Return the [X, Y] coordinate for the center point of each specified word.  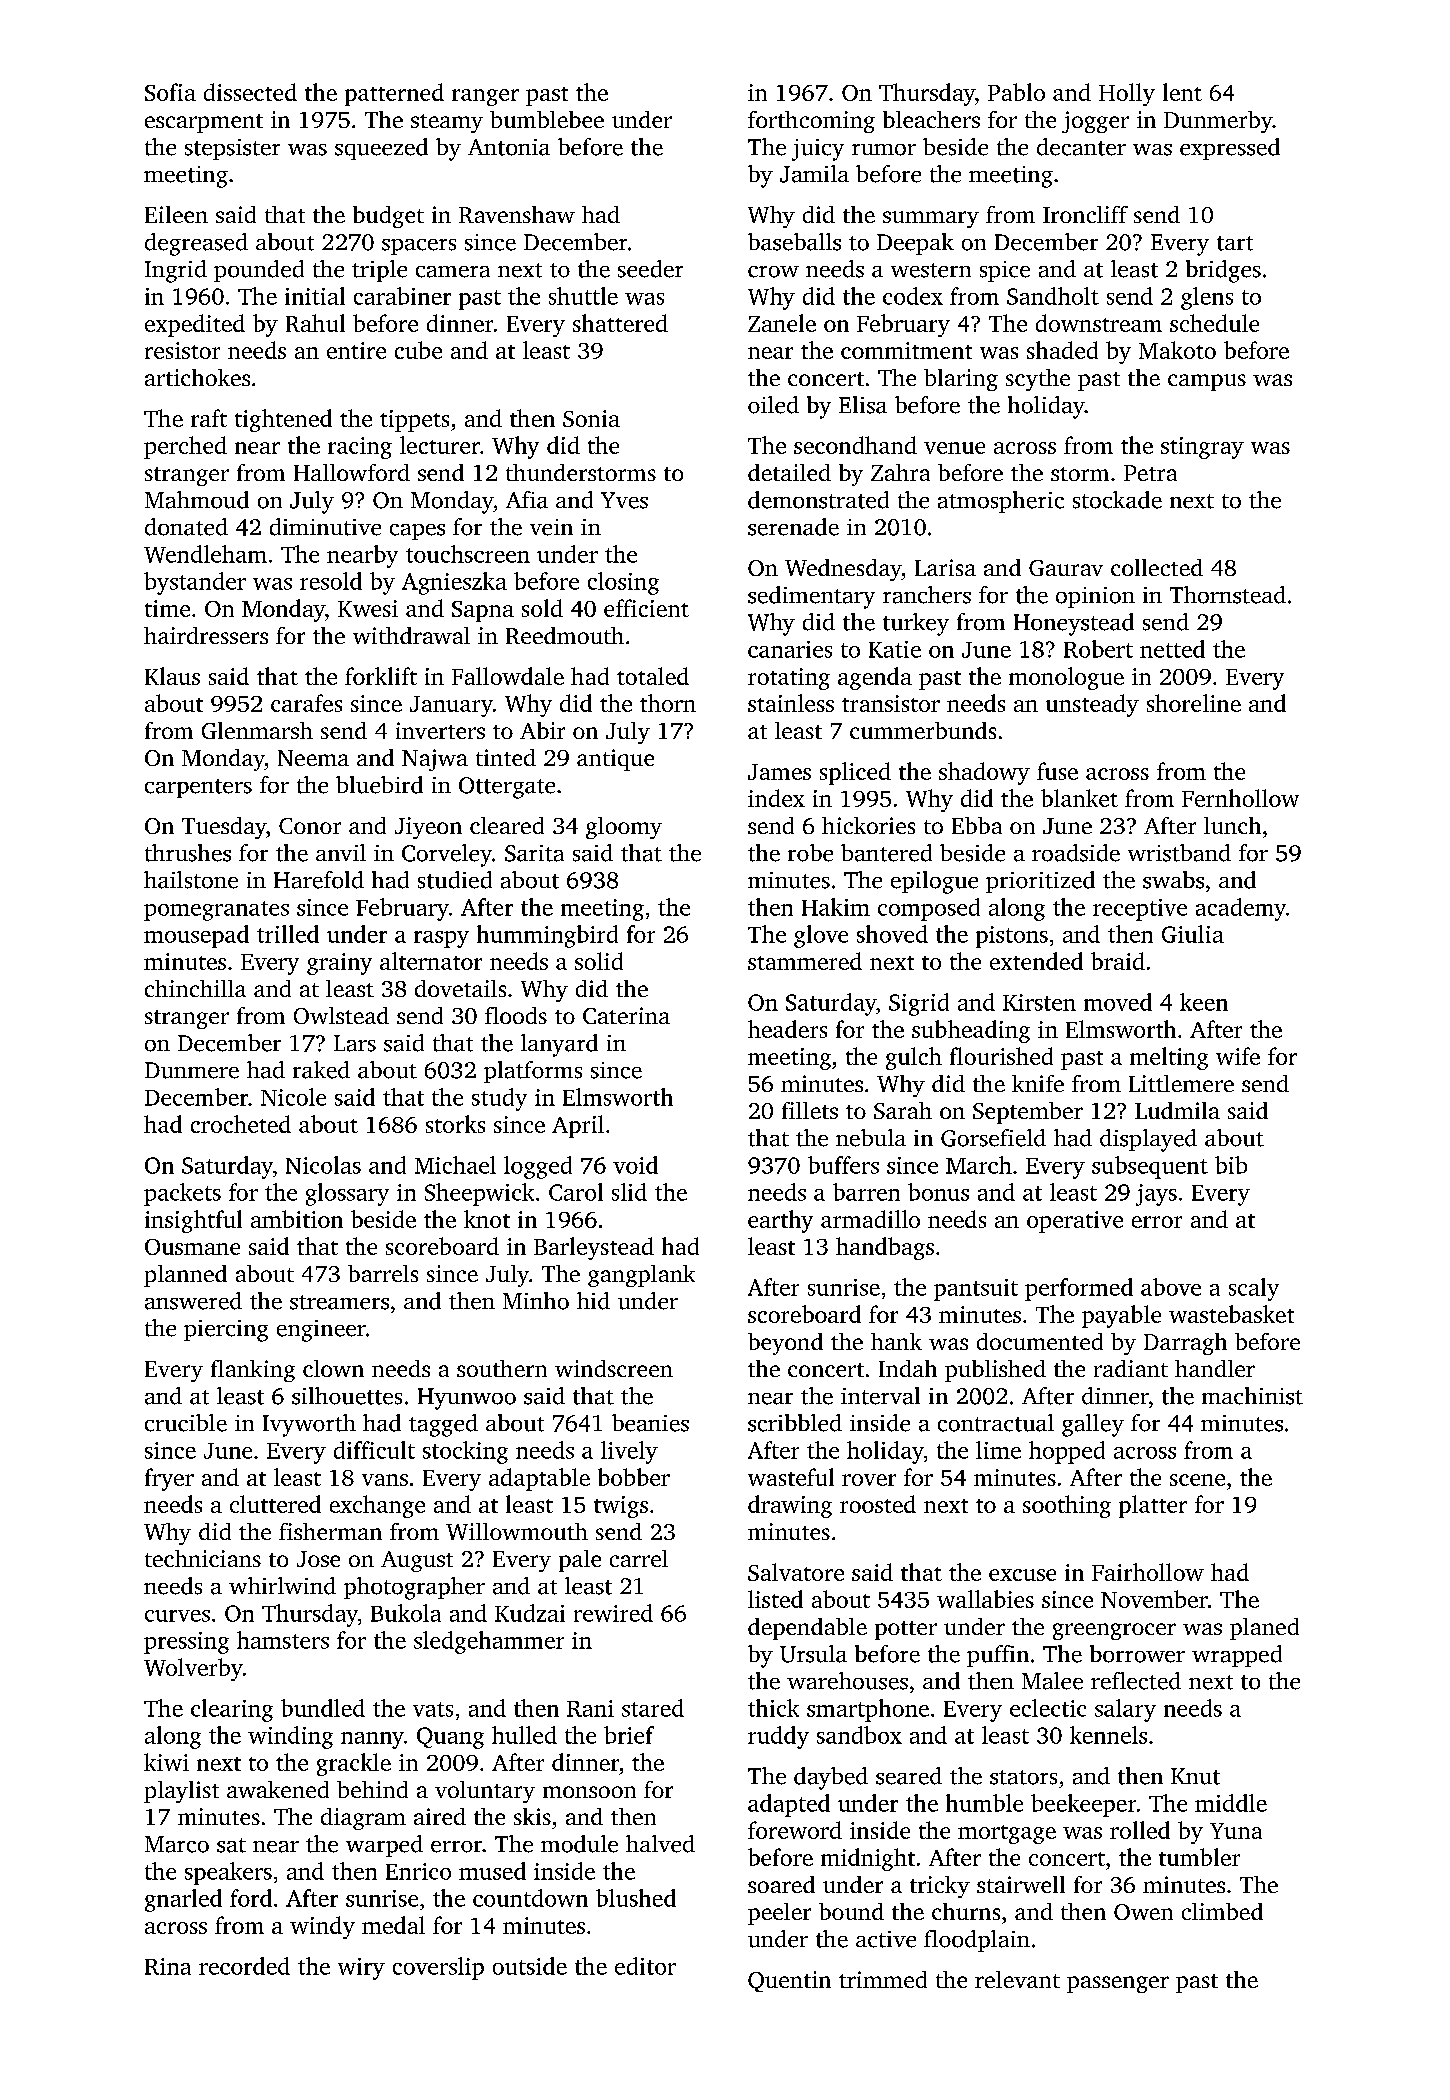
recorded [244, 1966]
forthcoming [811, 122]
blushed [636, 1898]
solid [599, 961]
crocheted [241, 1124]
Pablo [1016, 92]
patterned [394, 94]
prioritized [1040, 882]
